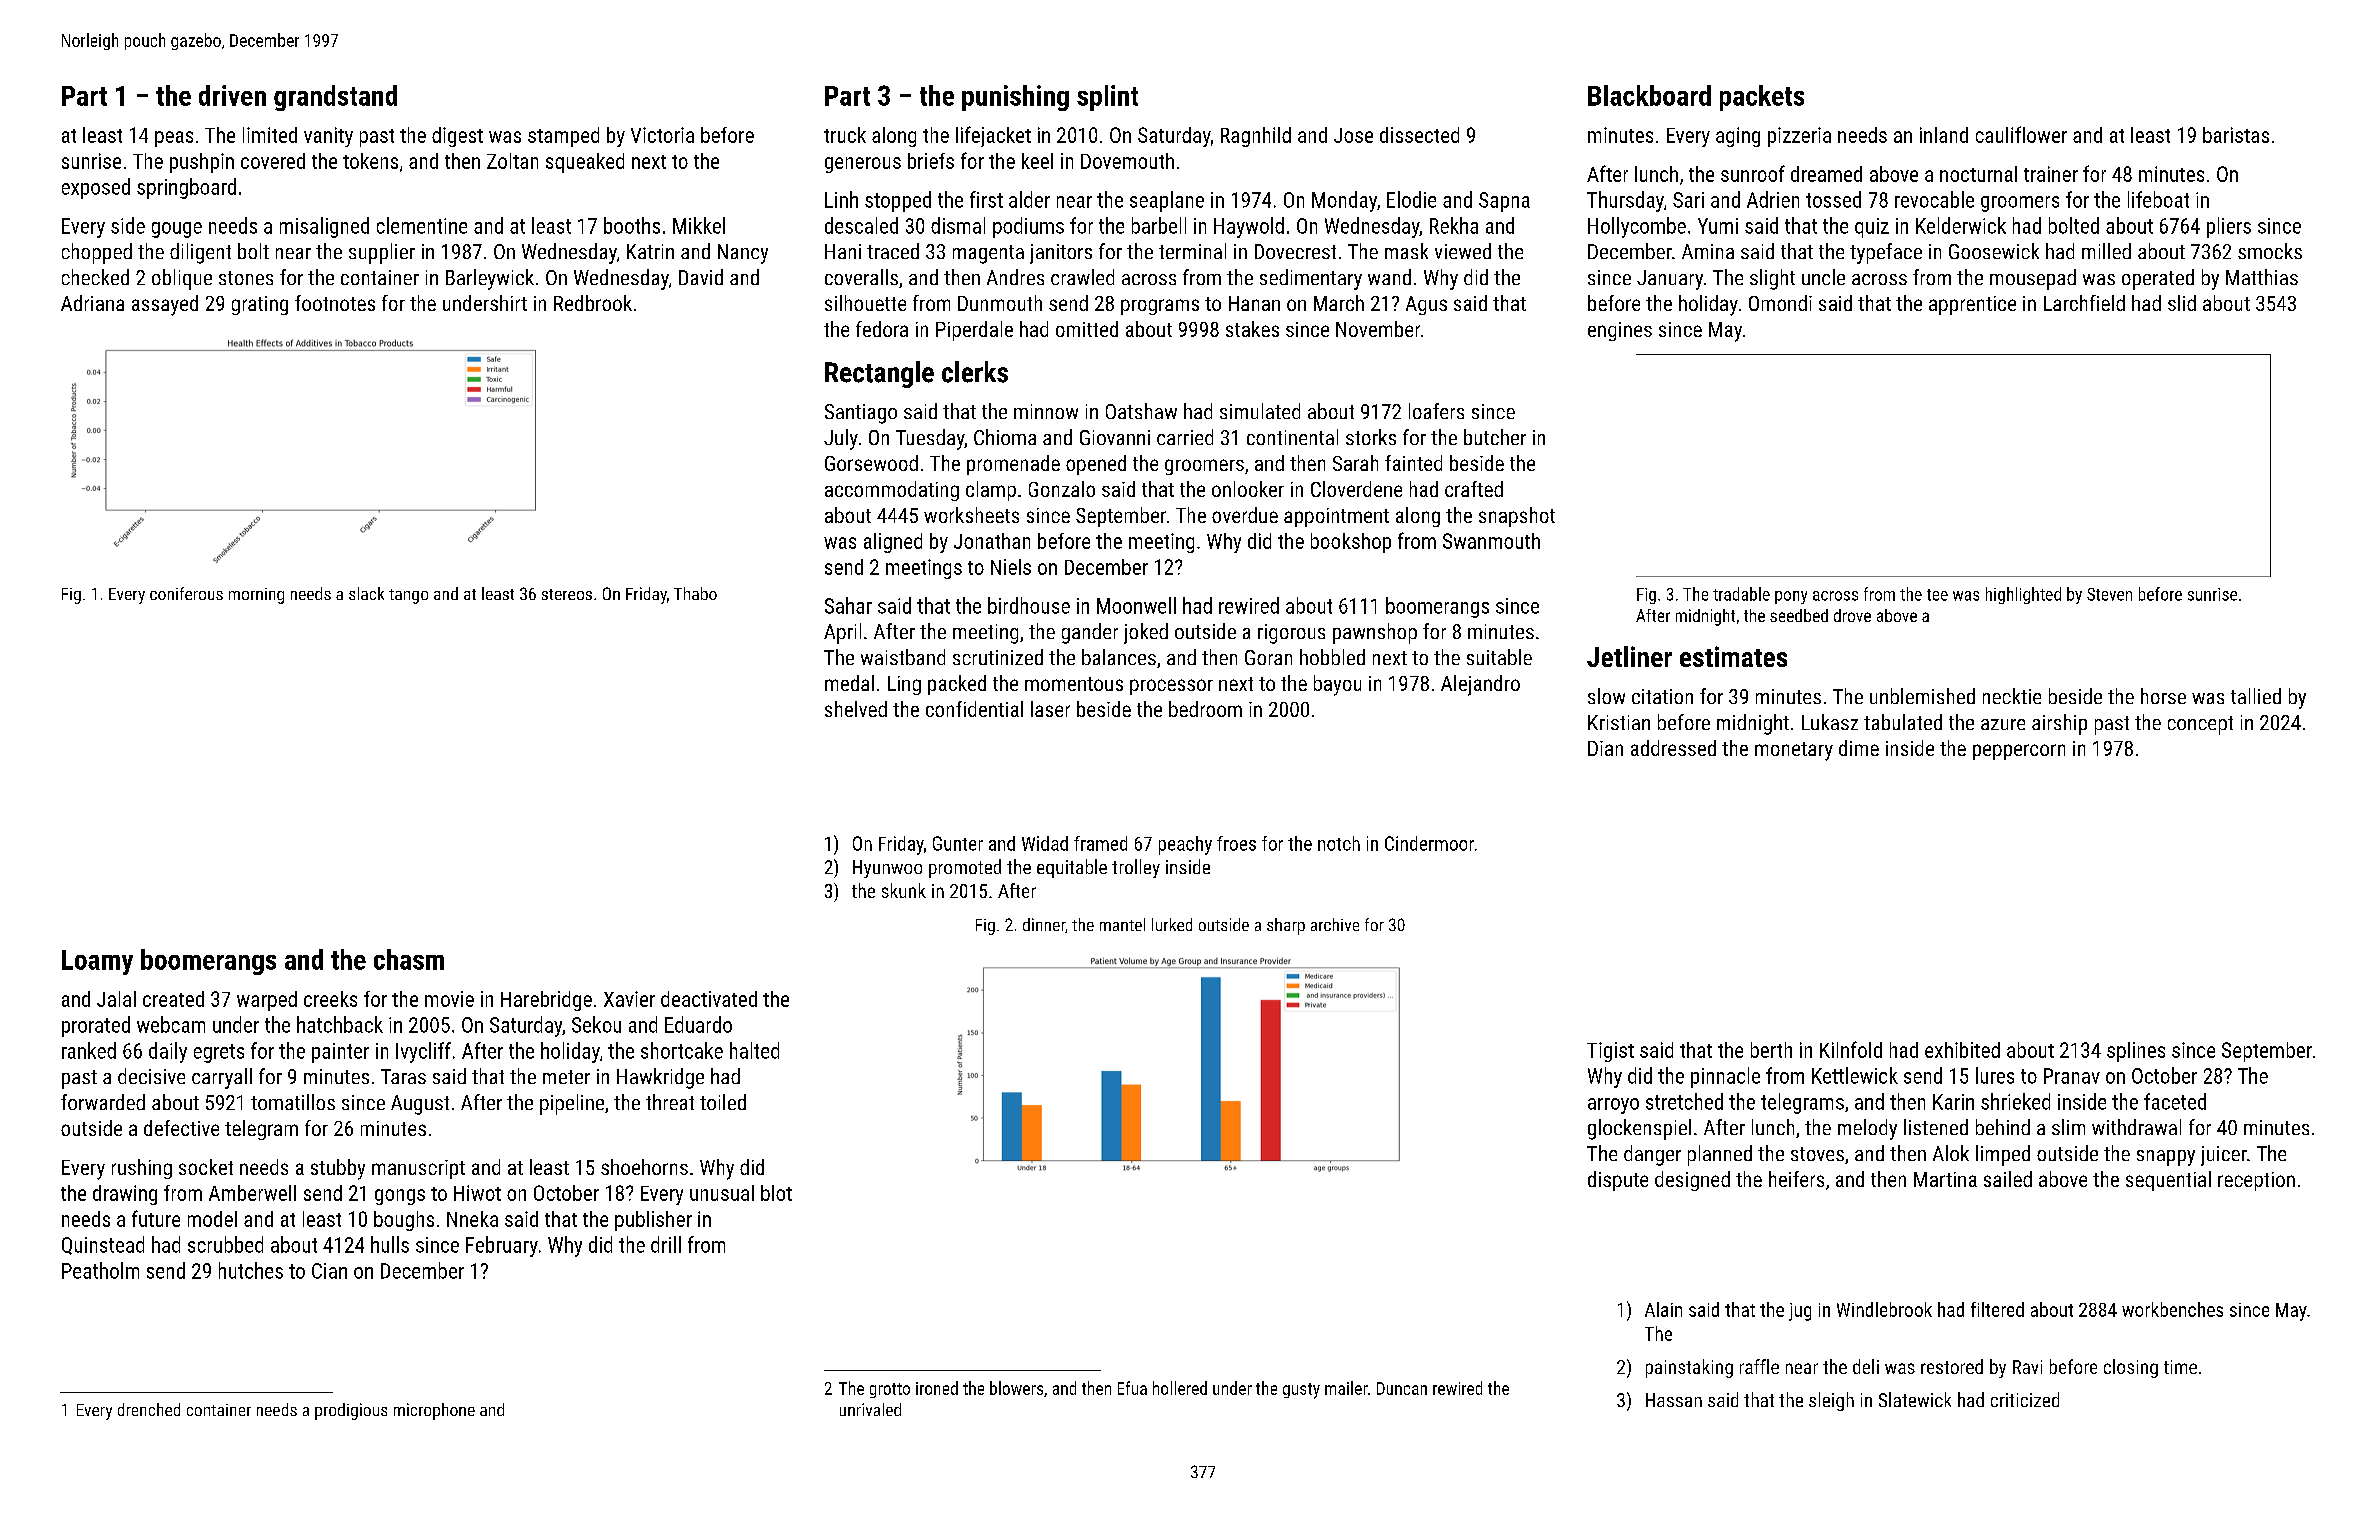 The width and height of the screenshot is (2380, 1540). Describe the element at coordinates (165, 305) in the screenshot. I see `assayed` at that location.
